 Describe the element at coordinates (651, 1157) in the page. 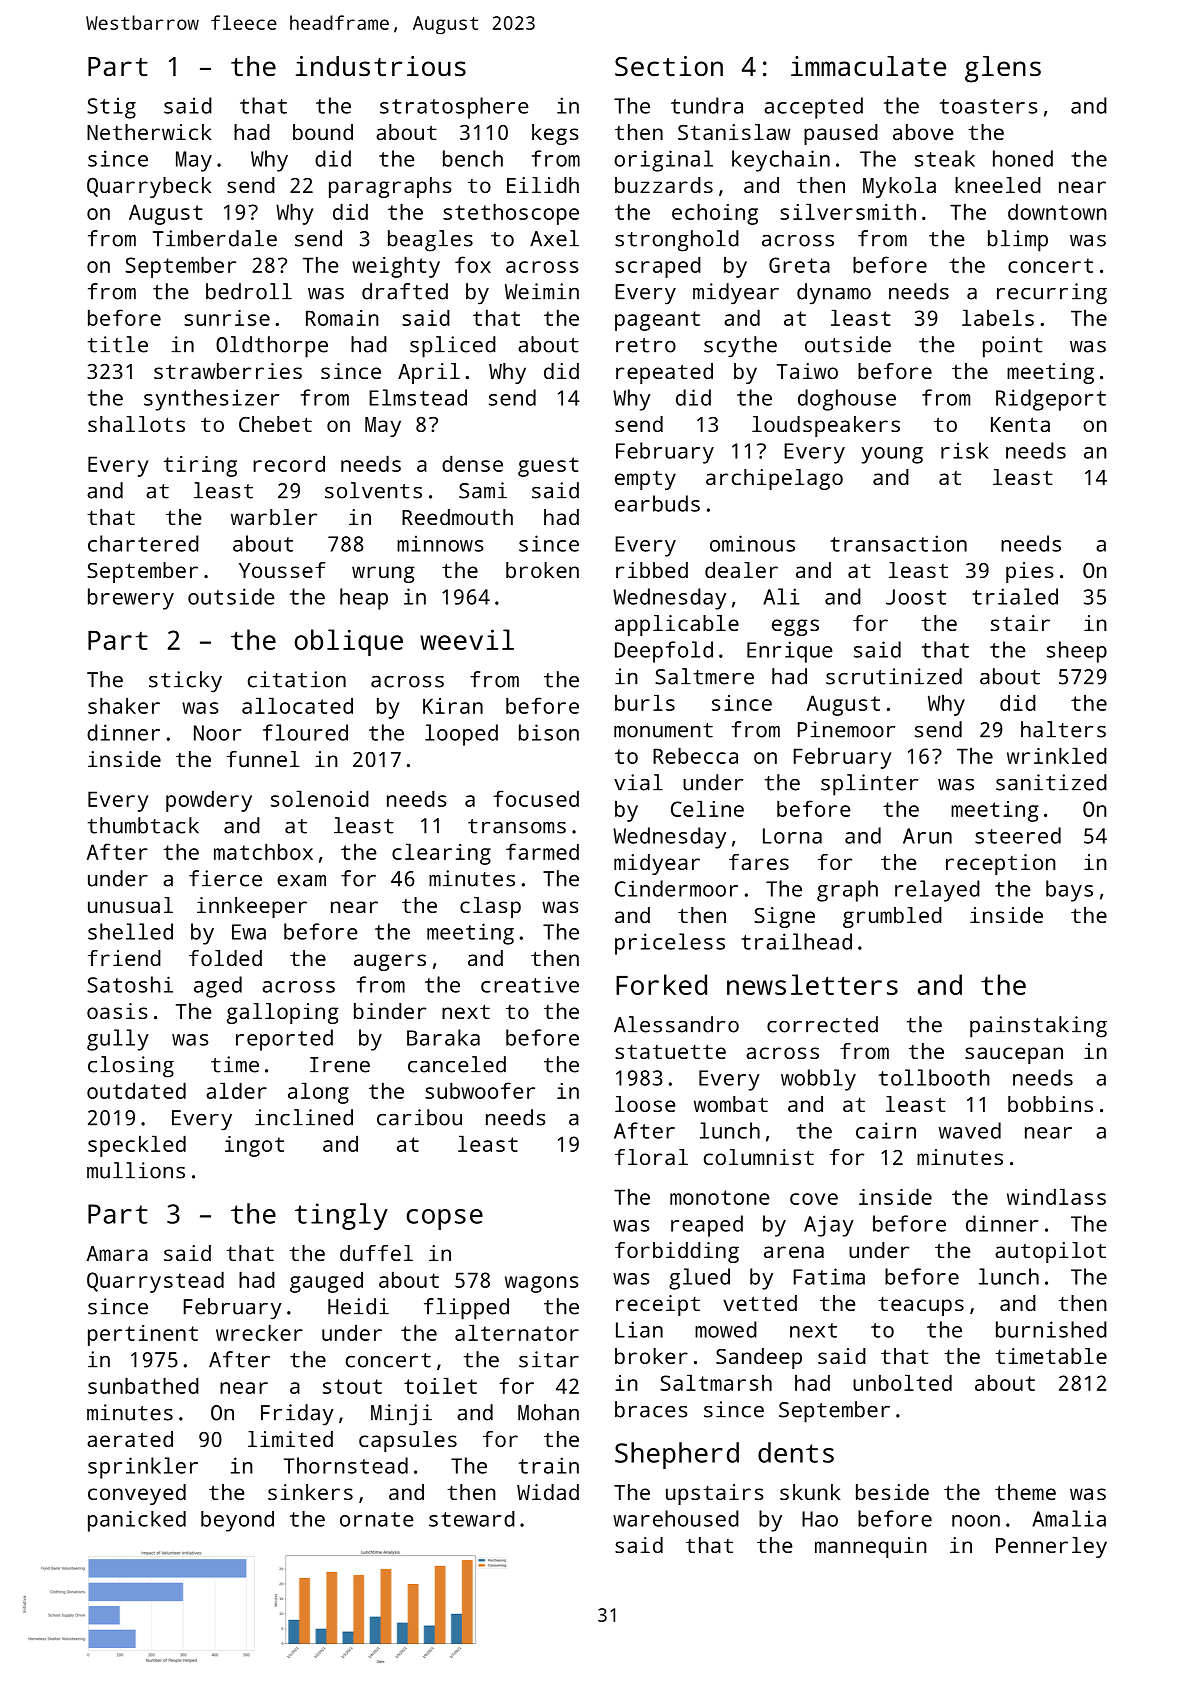

I see `floral` at that location.
